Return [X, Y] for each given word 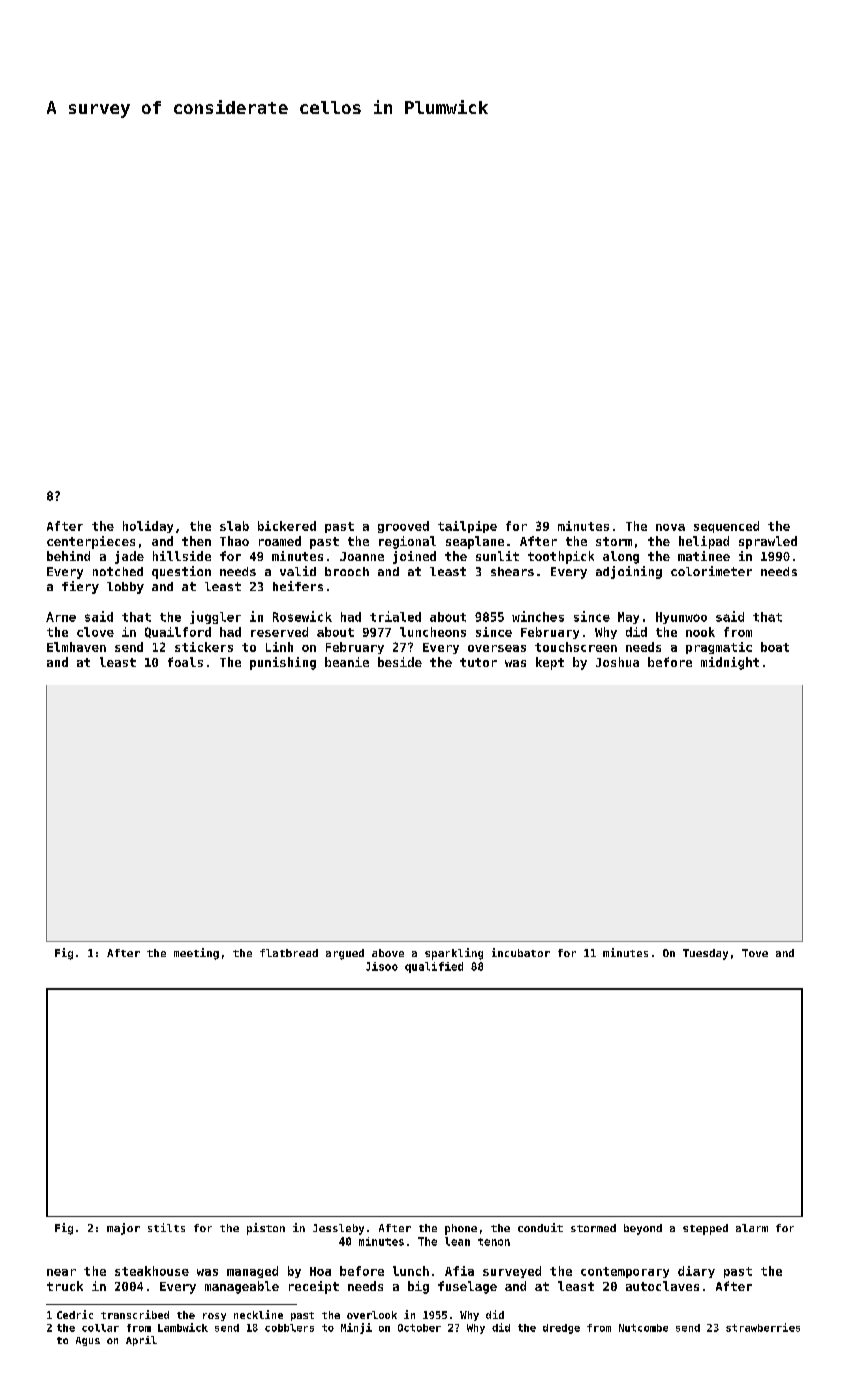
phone [461, 1229]
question [181, 572]
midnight [730, 663]
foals [185, 662]
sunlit [497, 556]
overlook [372, 1315]
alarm [752, 1228]
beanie [347, 662]
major [123, 1229]
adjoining [629, 572]
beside [400, 662]
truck [65, 1286]
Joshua [617, 662]
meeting [196, 954]
